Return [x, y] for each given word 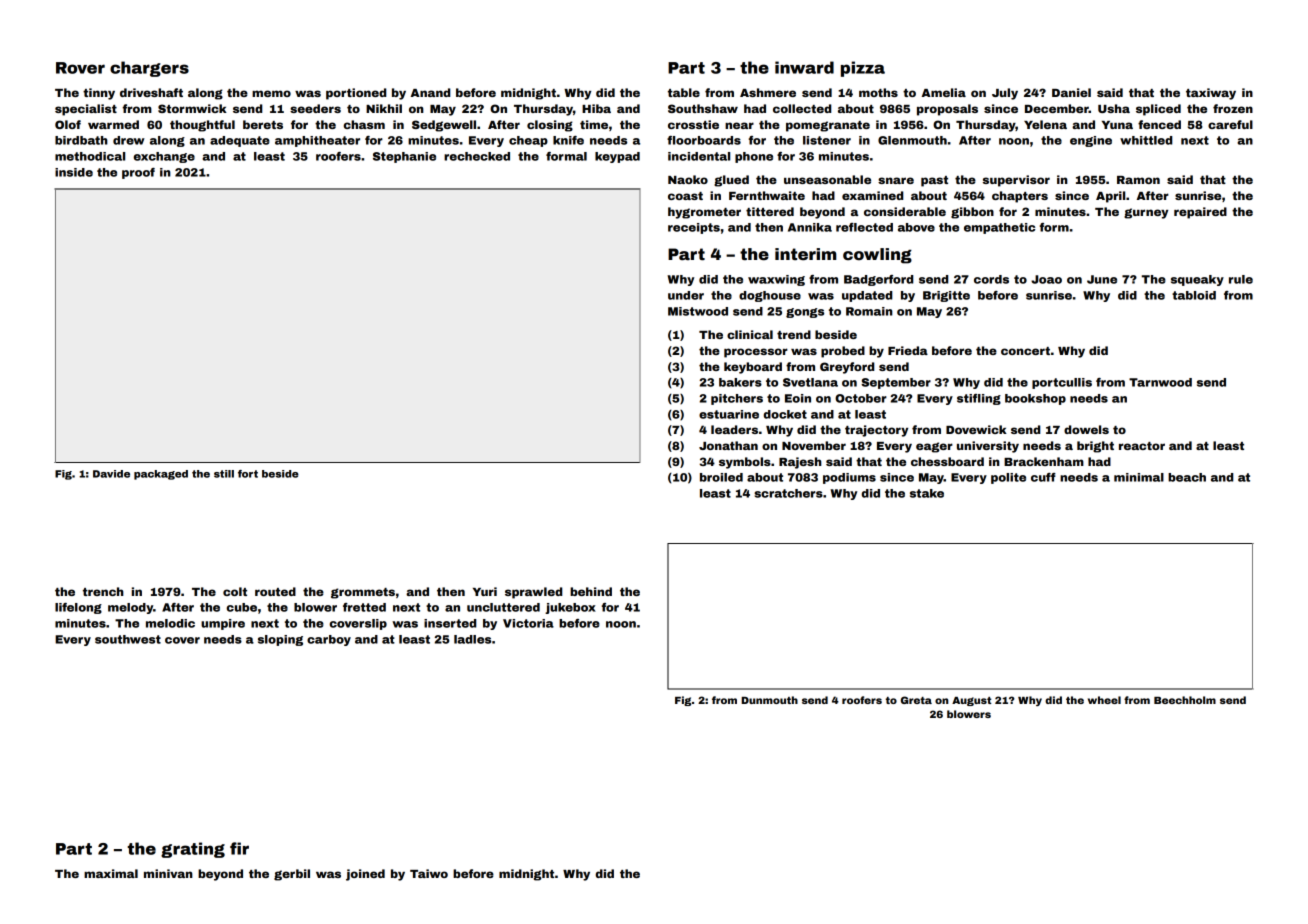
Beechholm [1185, 700]
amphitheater [317, 141]
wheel [1104, 700]
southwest [128, 639]
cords [991, 279]
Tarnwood [1160, 382]
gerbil [292, 875]
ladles [472, 639]
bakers [740, 382]
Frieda [908, 350]
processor [756, 353]
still [224, 474]
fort [248, 474]
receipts [694, 228]
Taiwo [429, 873]
